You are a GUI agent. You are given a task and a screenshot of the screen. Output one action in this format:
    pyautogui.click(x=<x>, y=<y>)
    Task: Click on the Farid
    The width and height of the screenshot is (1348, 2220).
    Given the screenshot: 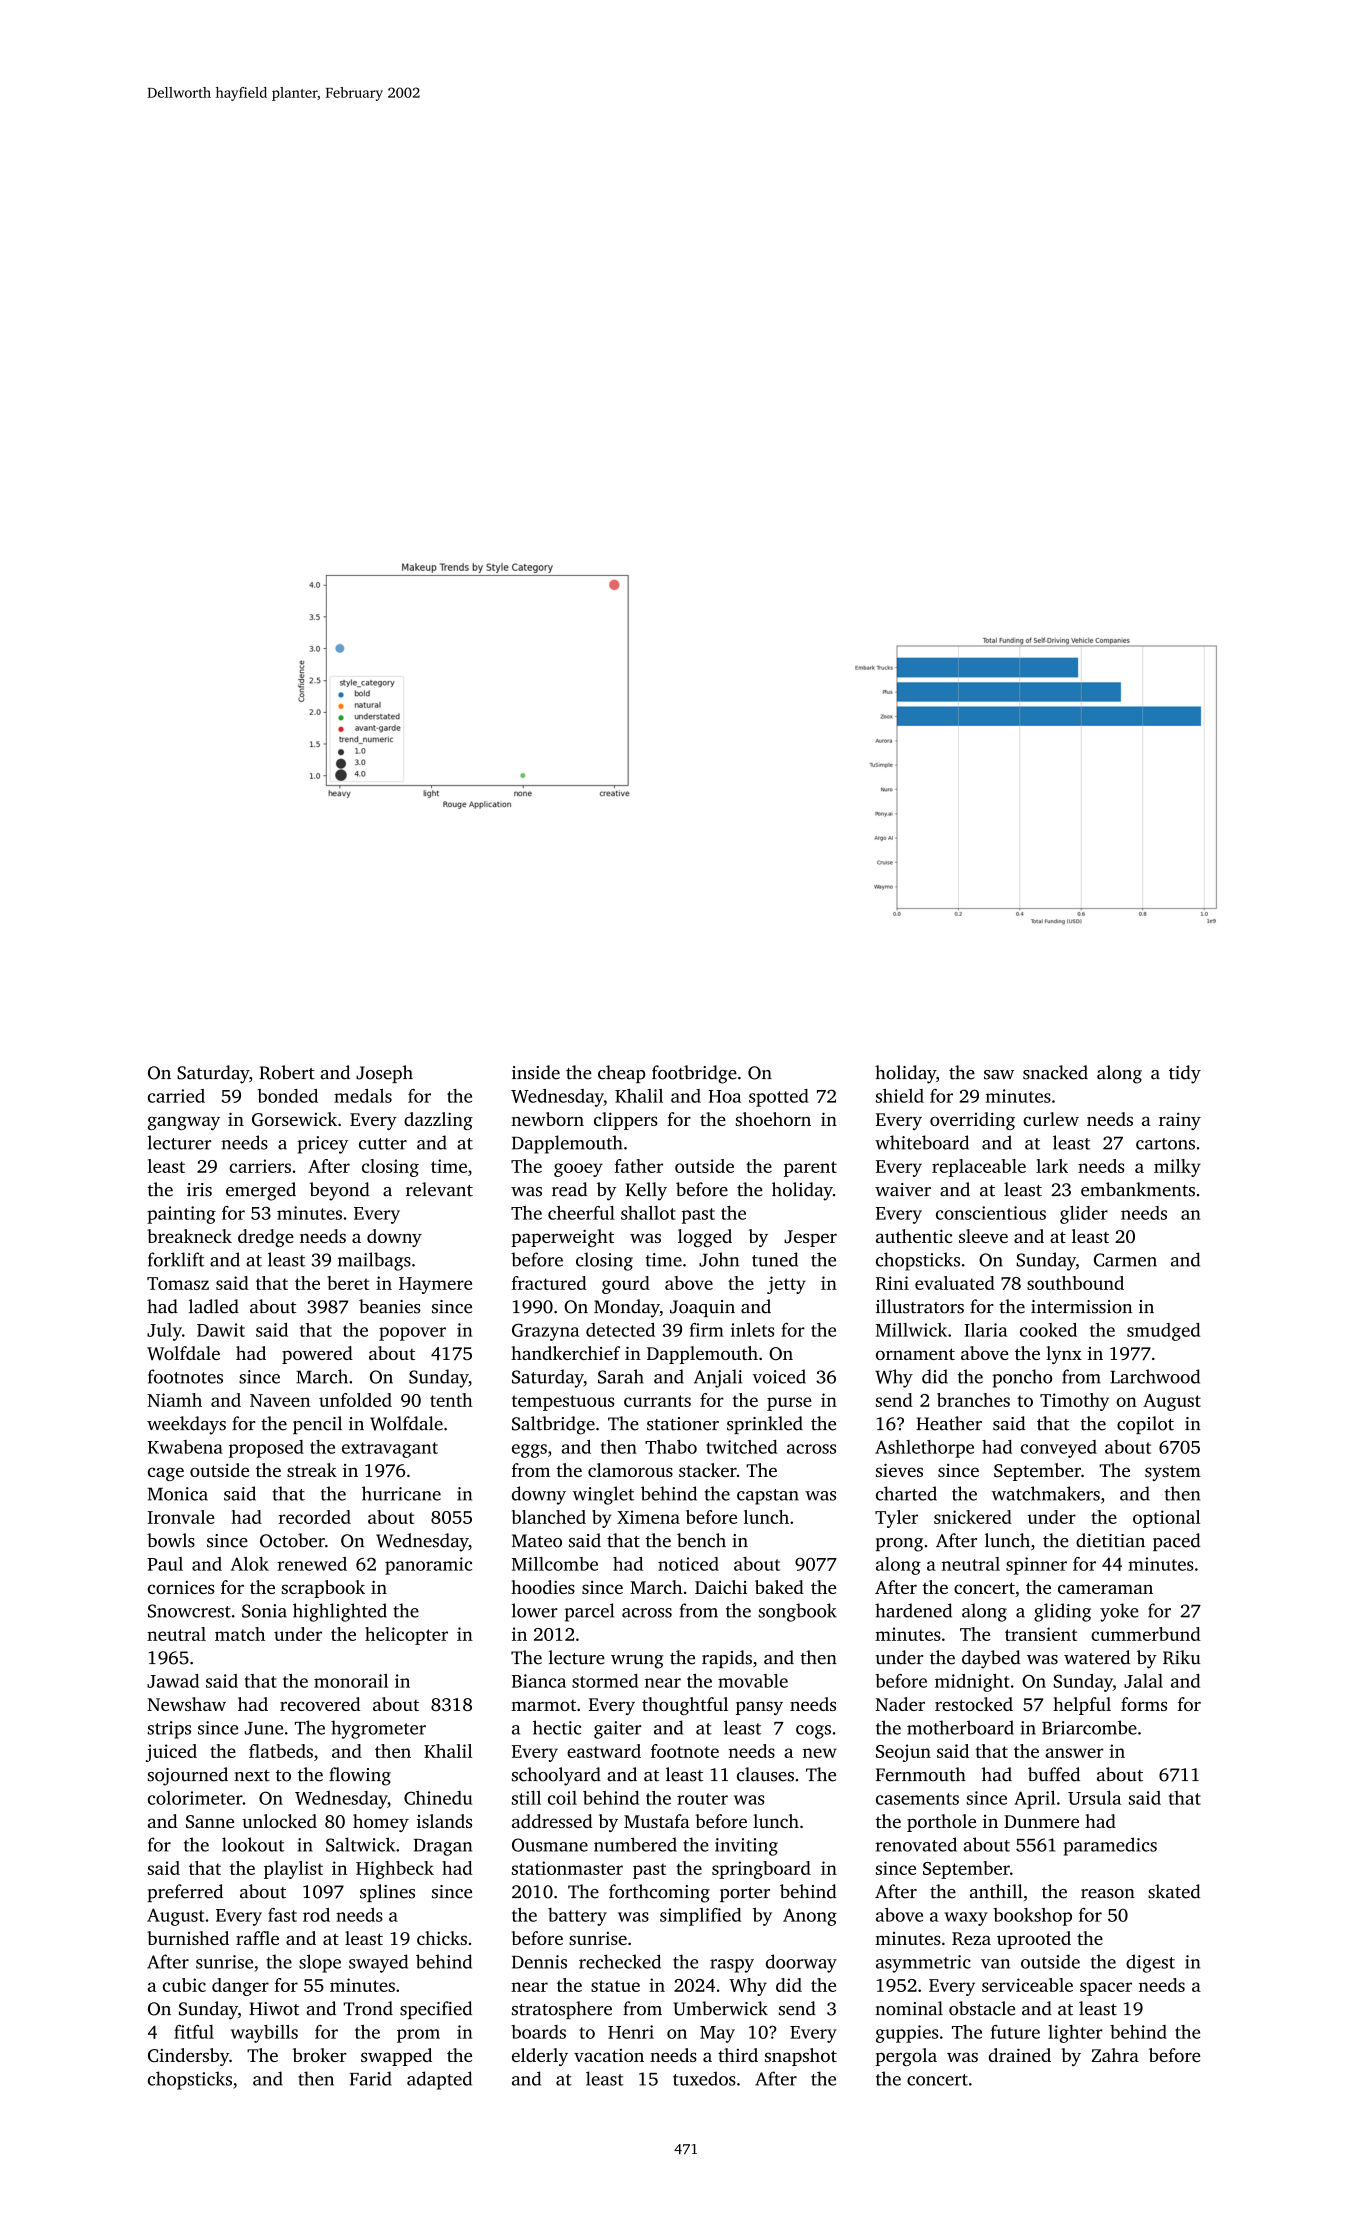 What is the action you would take?
    pyautogui.click(x=370, y=2078)
